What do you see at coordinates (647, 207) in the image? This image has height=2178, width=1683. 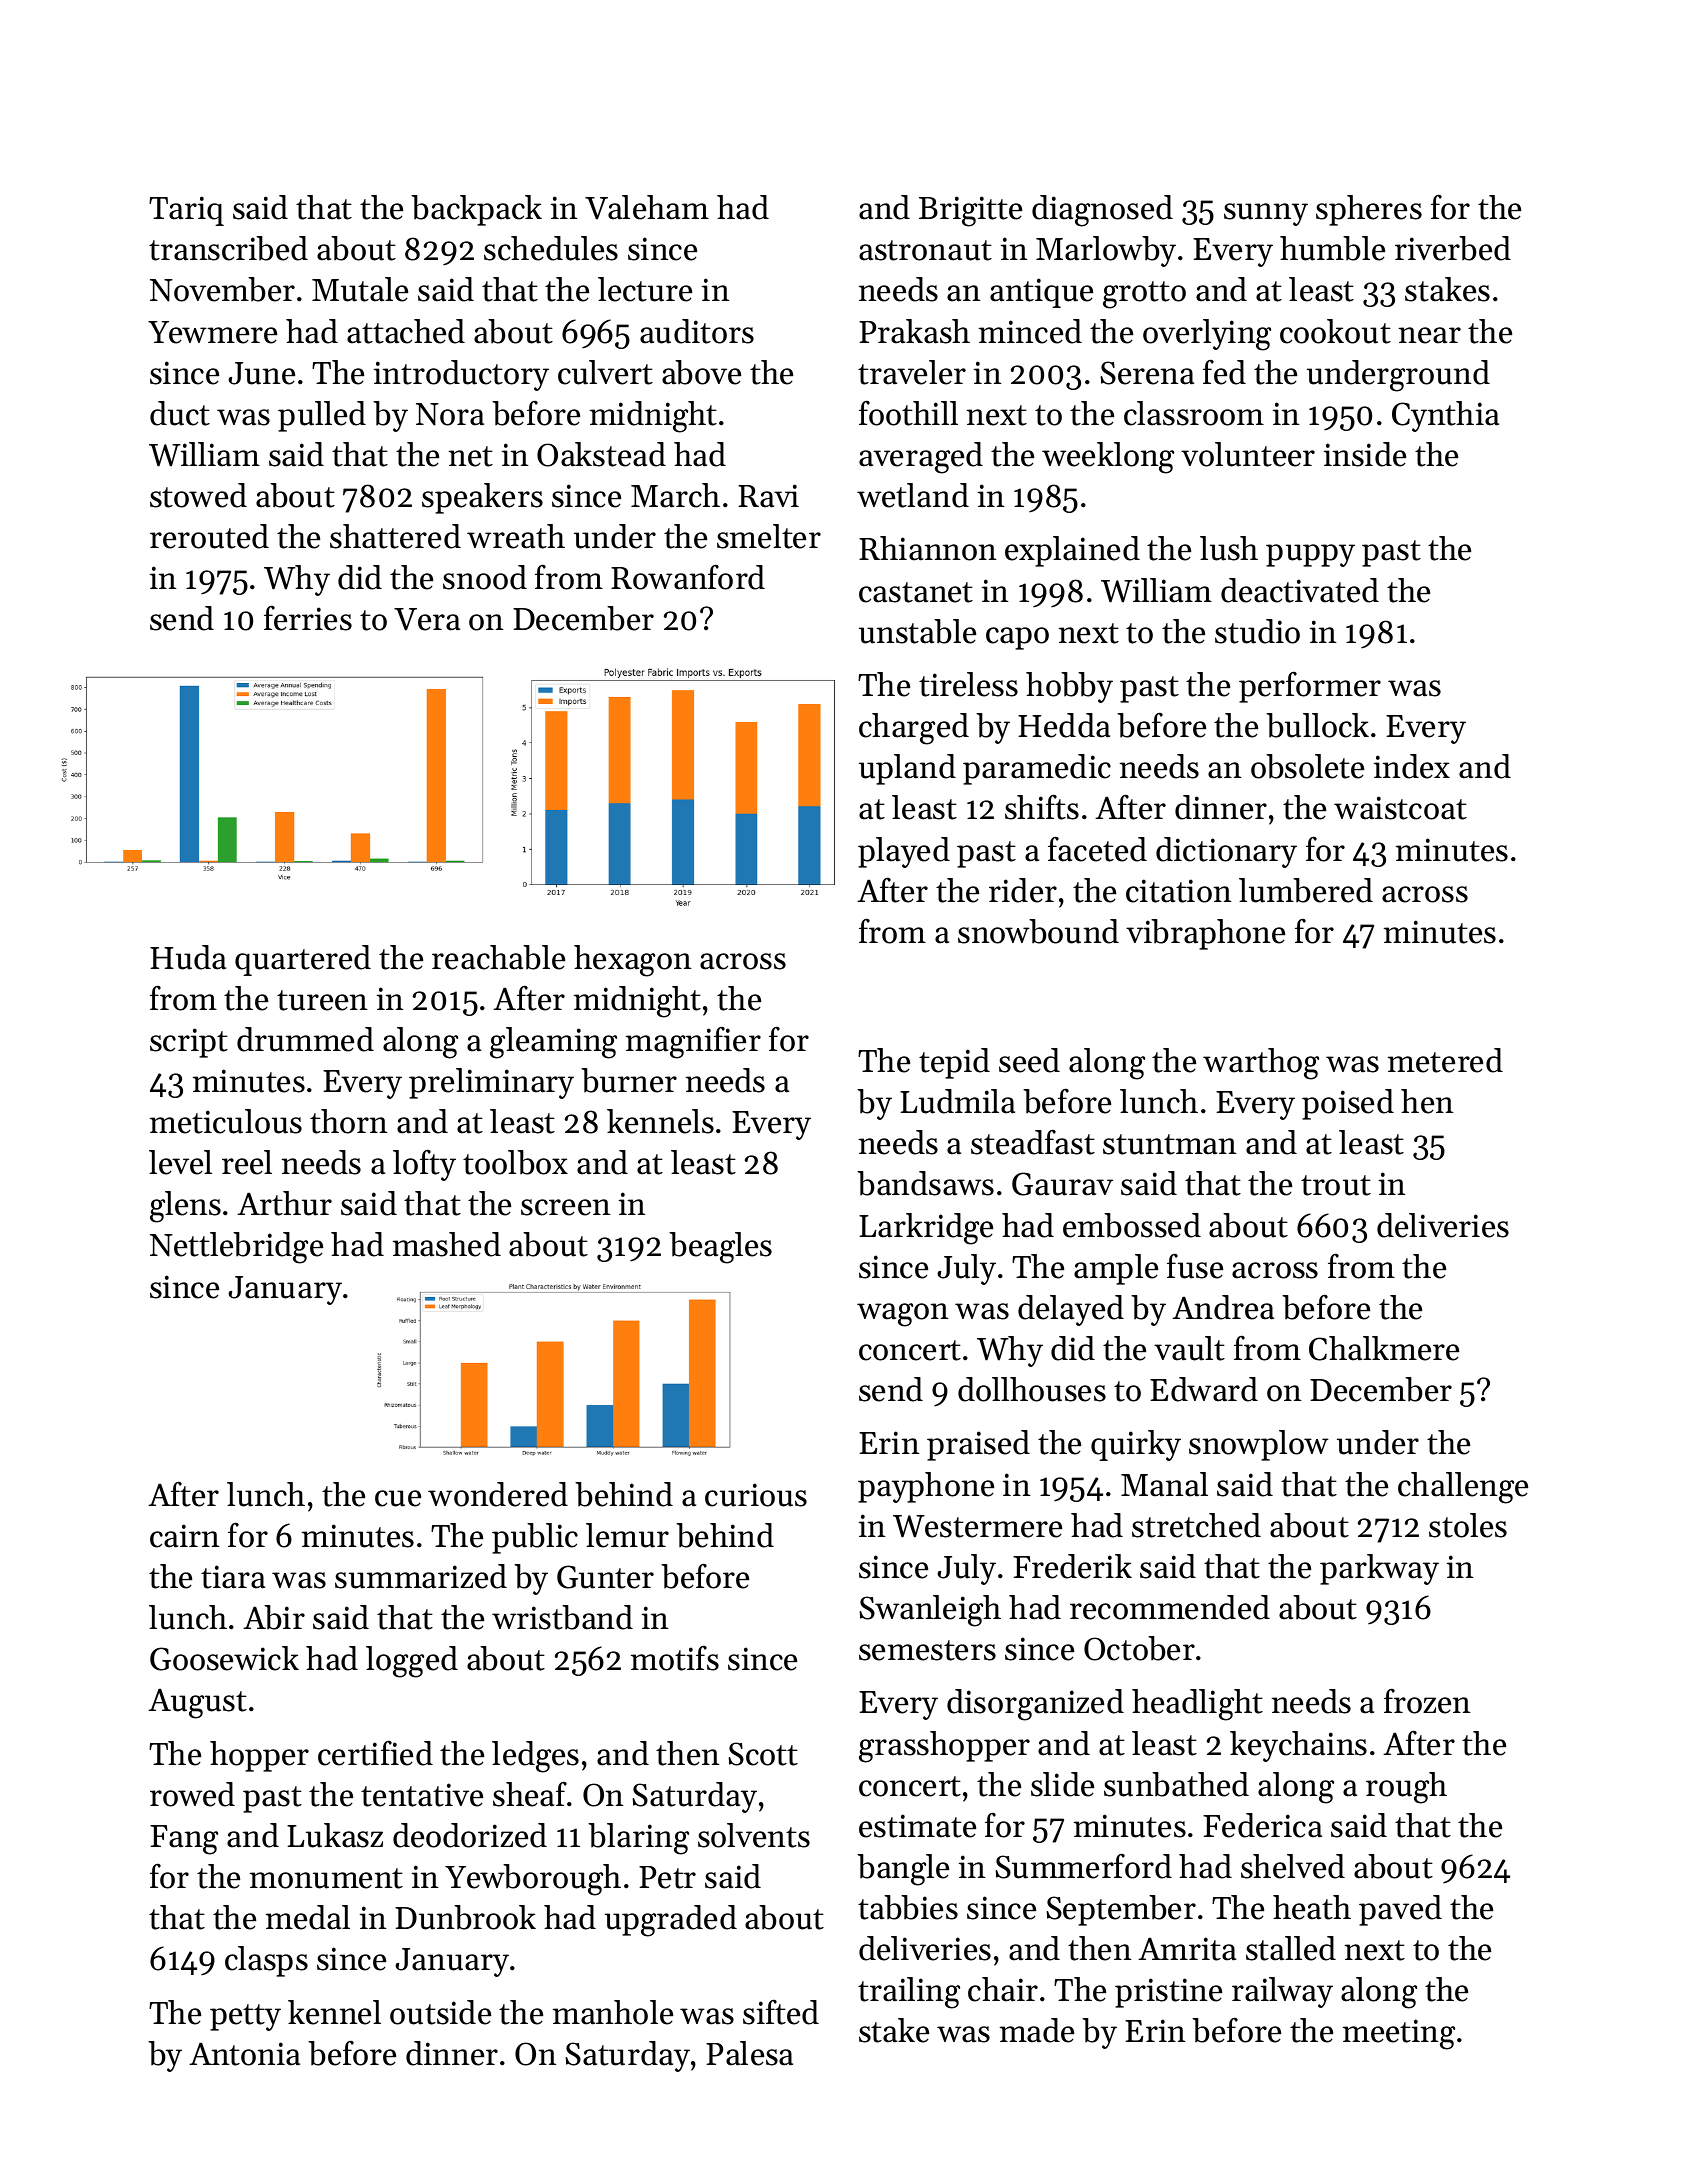 I see `Valeham` at bounding box center [647, 207].
